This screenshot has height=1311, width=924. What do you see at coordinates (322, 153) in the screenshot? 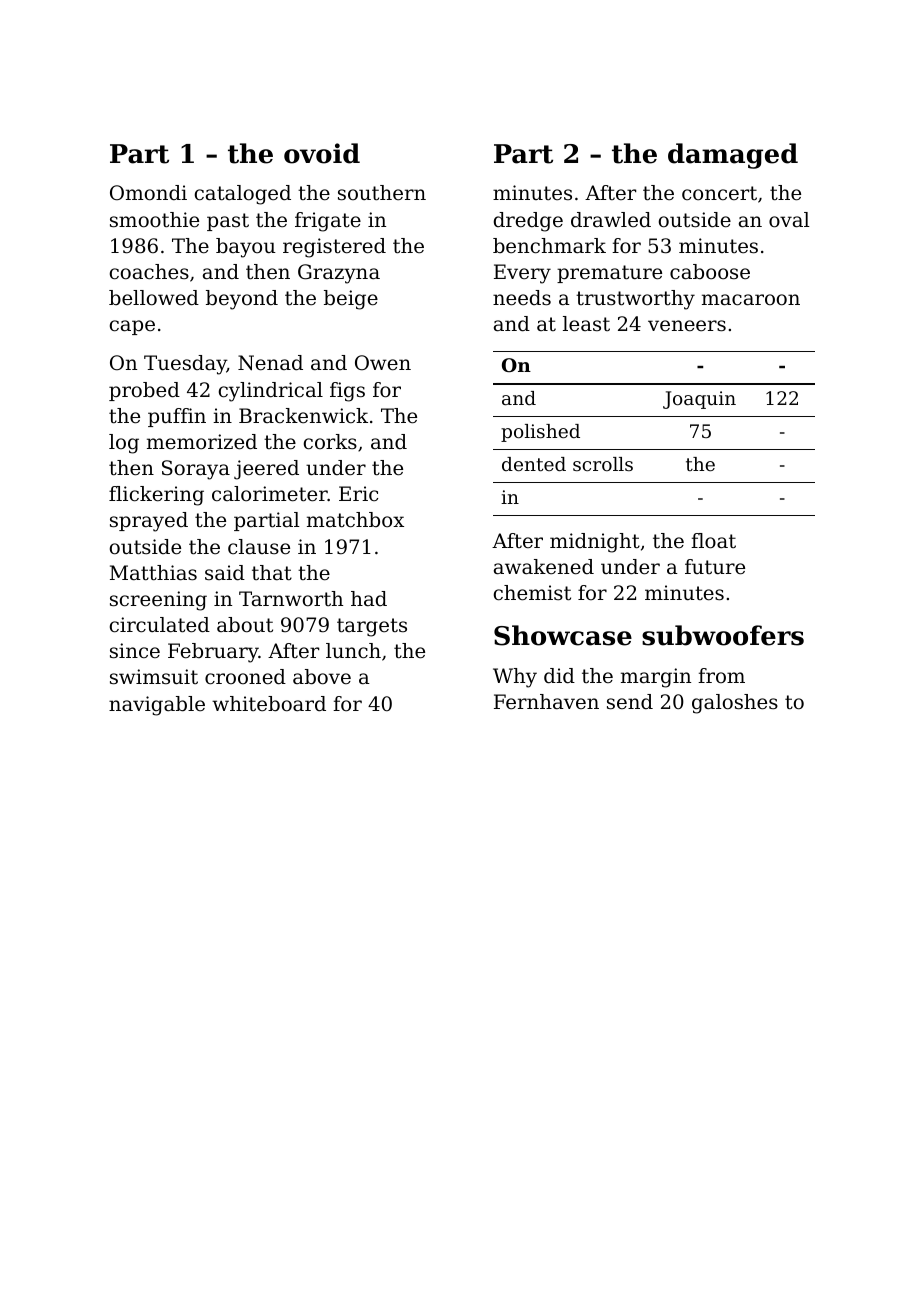
I see `ovoid` at bounding box center [322, 153].
